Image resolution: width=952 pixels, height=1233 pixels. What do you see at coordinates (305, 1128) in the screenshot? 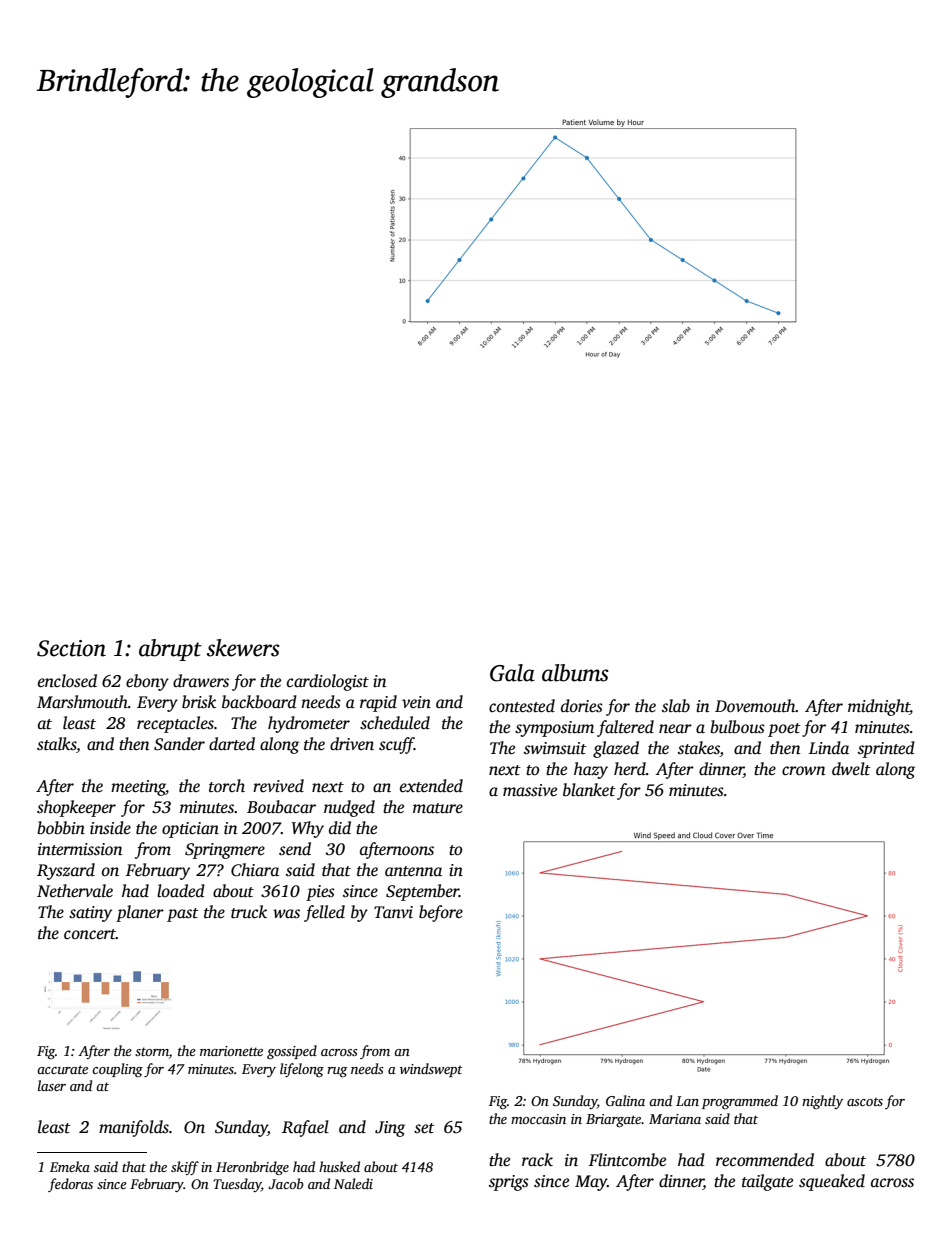
I see `Rafael` at bounding box center [305, 1128].
